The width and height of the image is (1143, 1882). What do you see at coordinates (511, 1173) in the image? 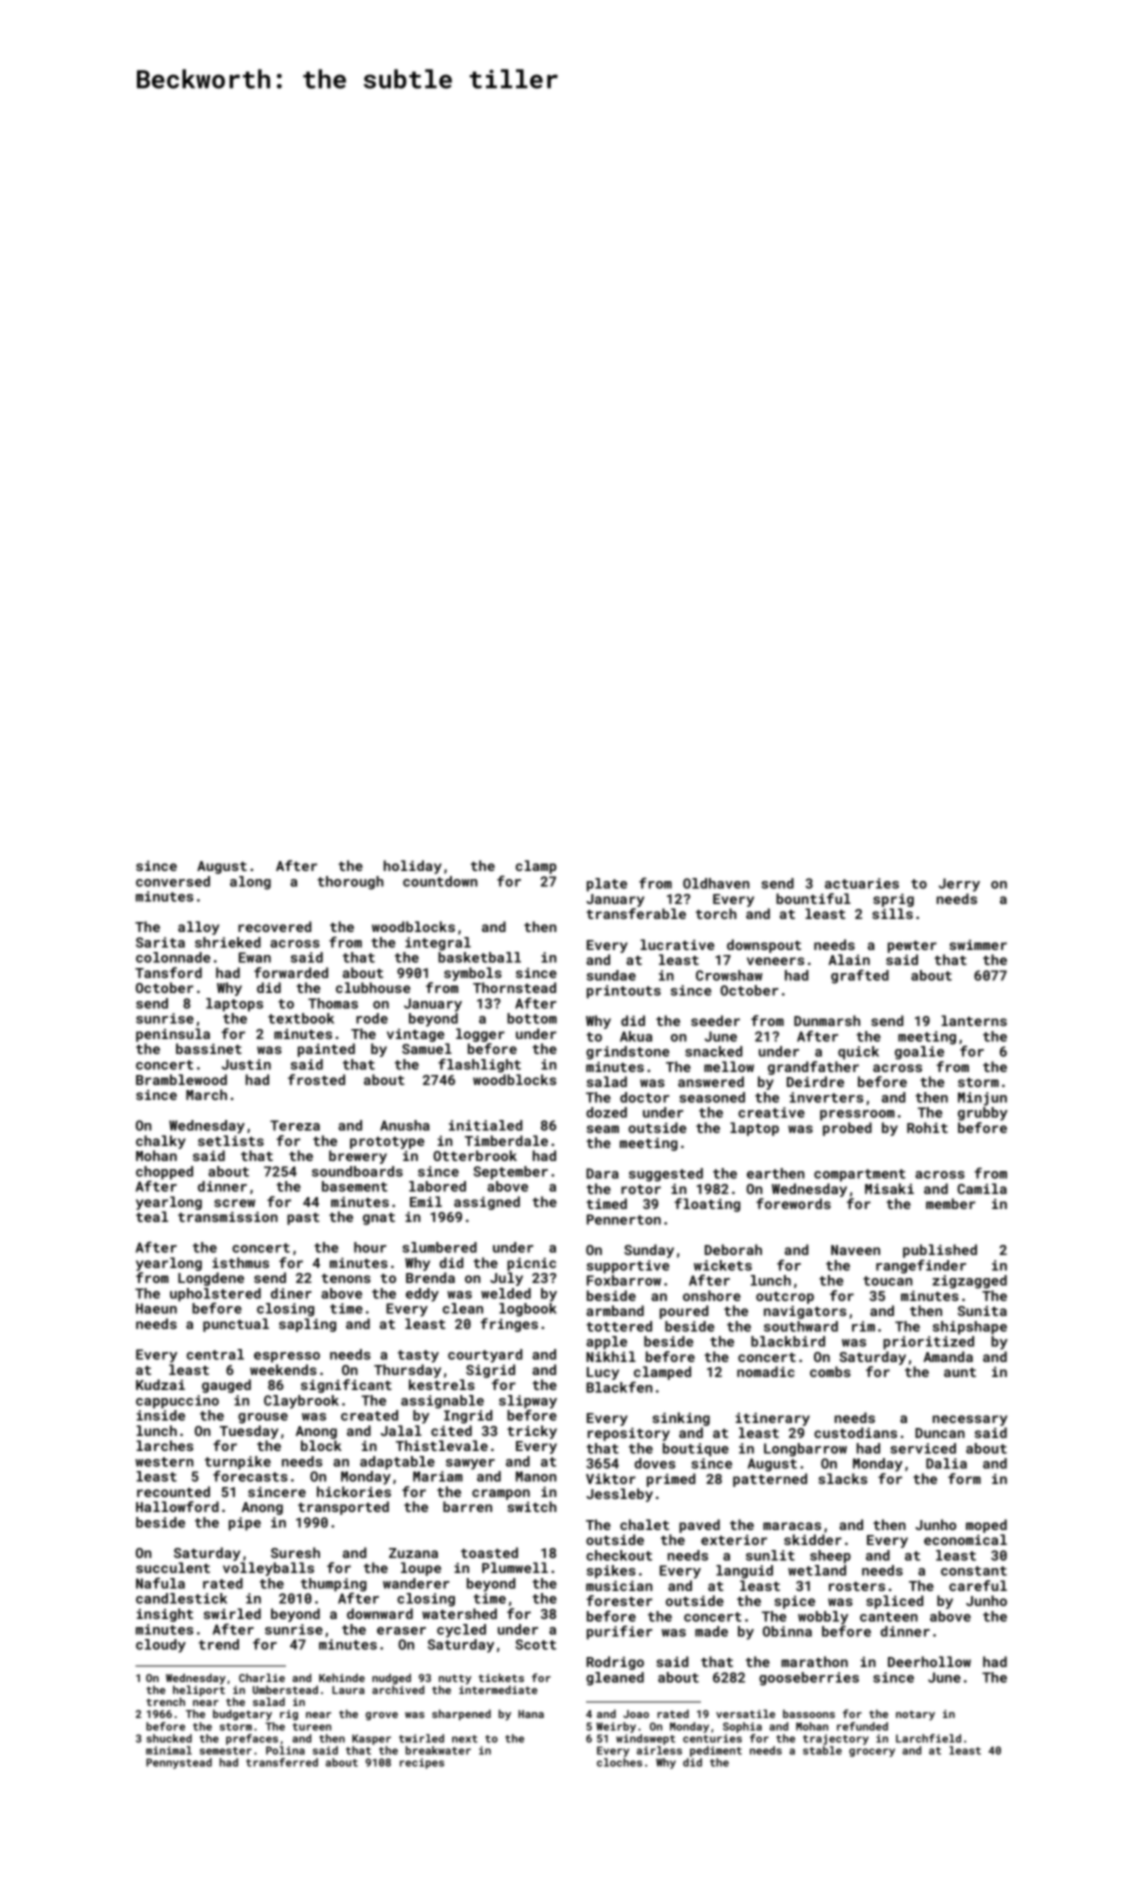
I see `September` at bounding box center [511, 1173].
